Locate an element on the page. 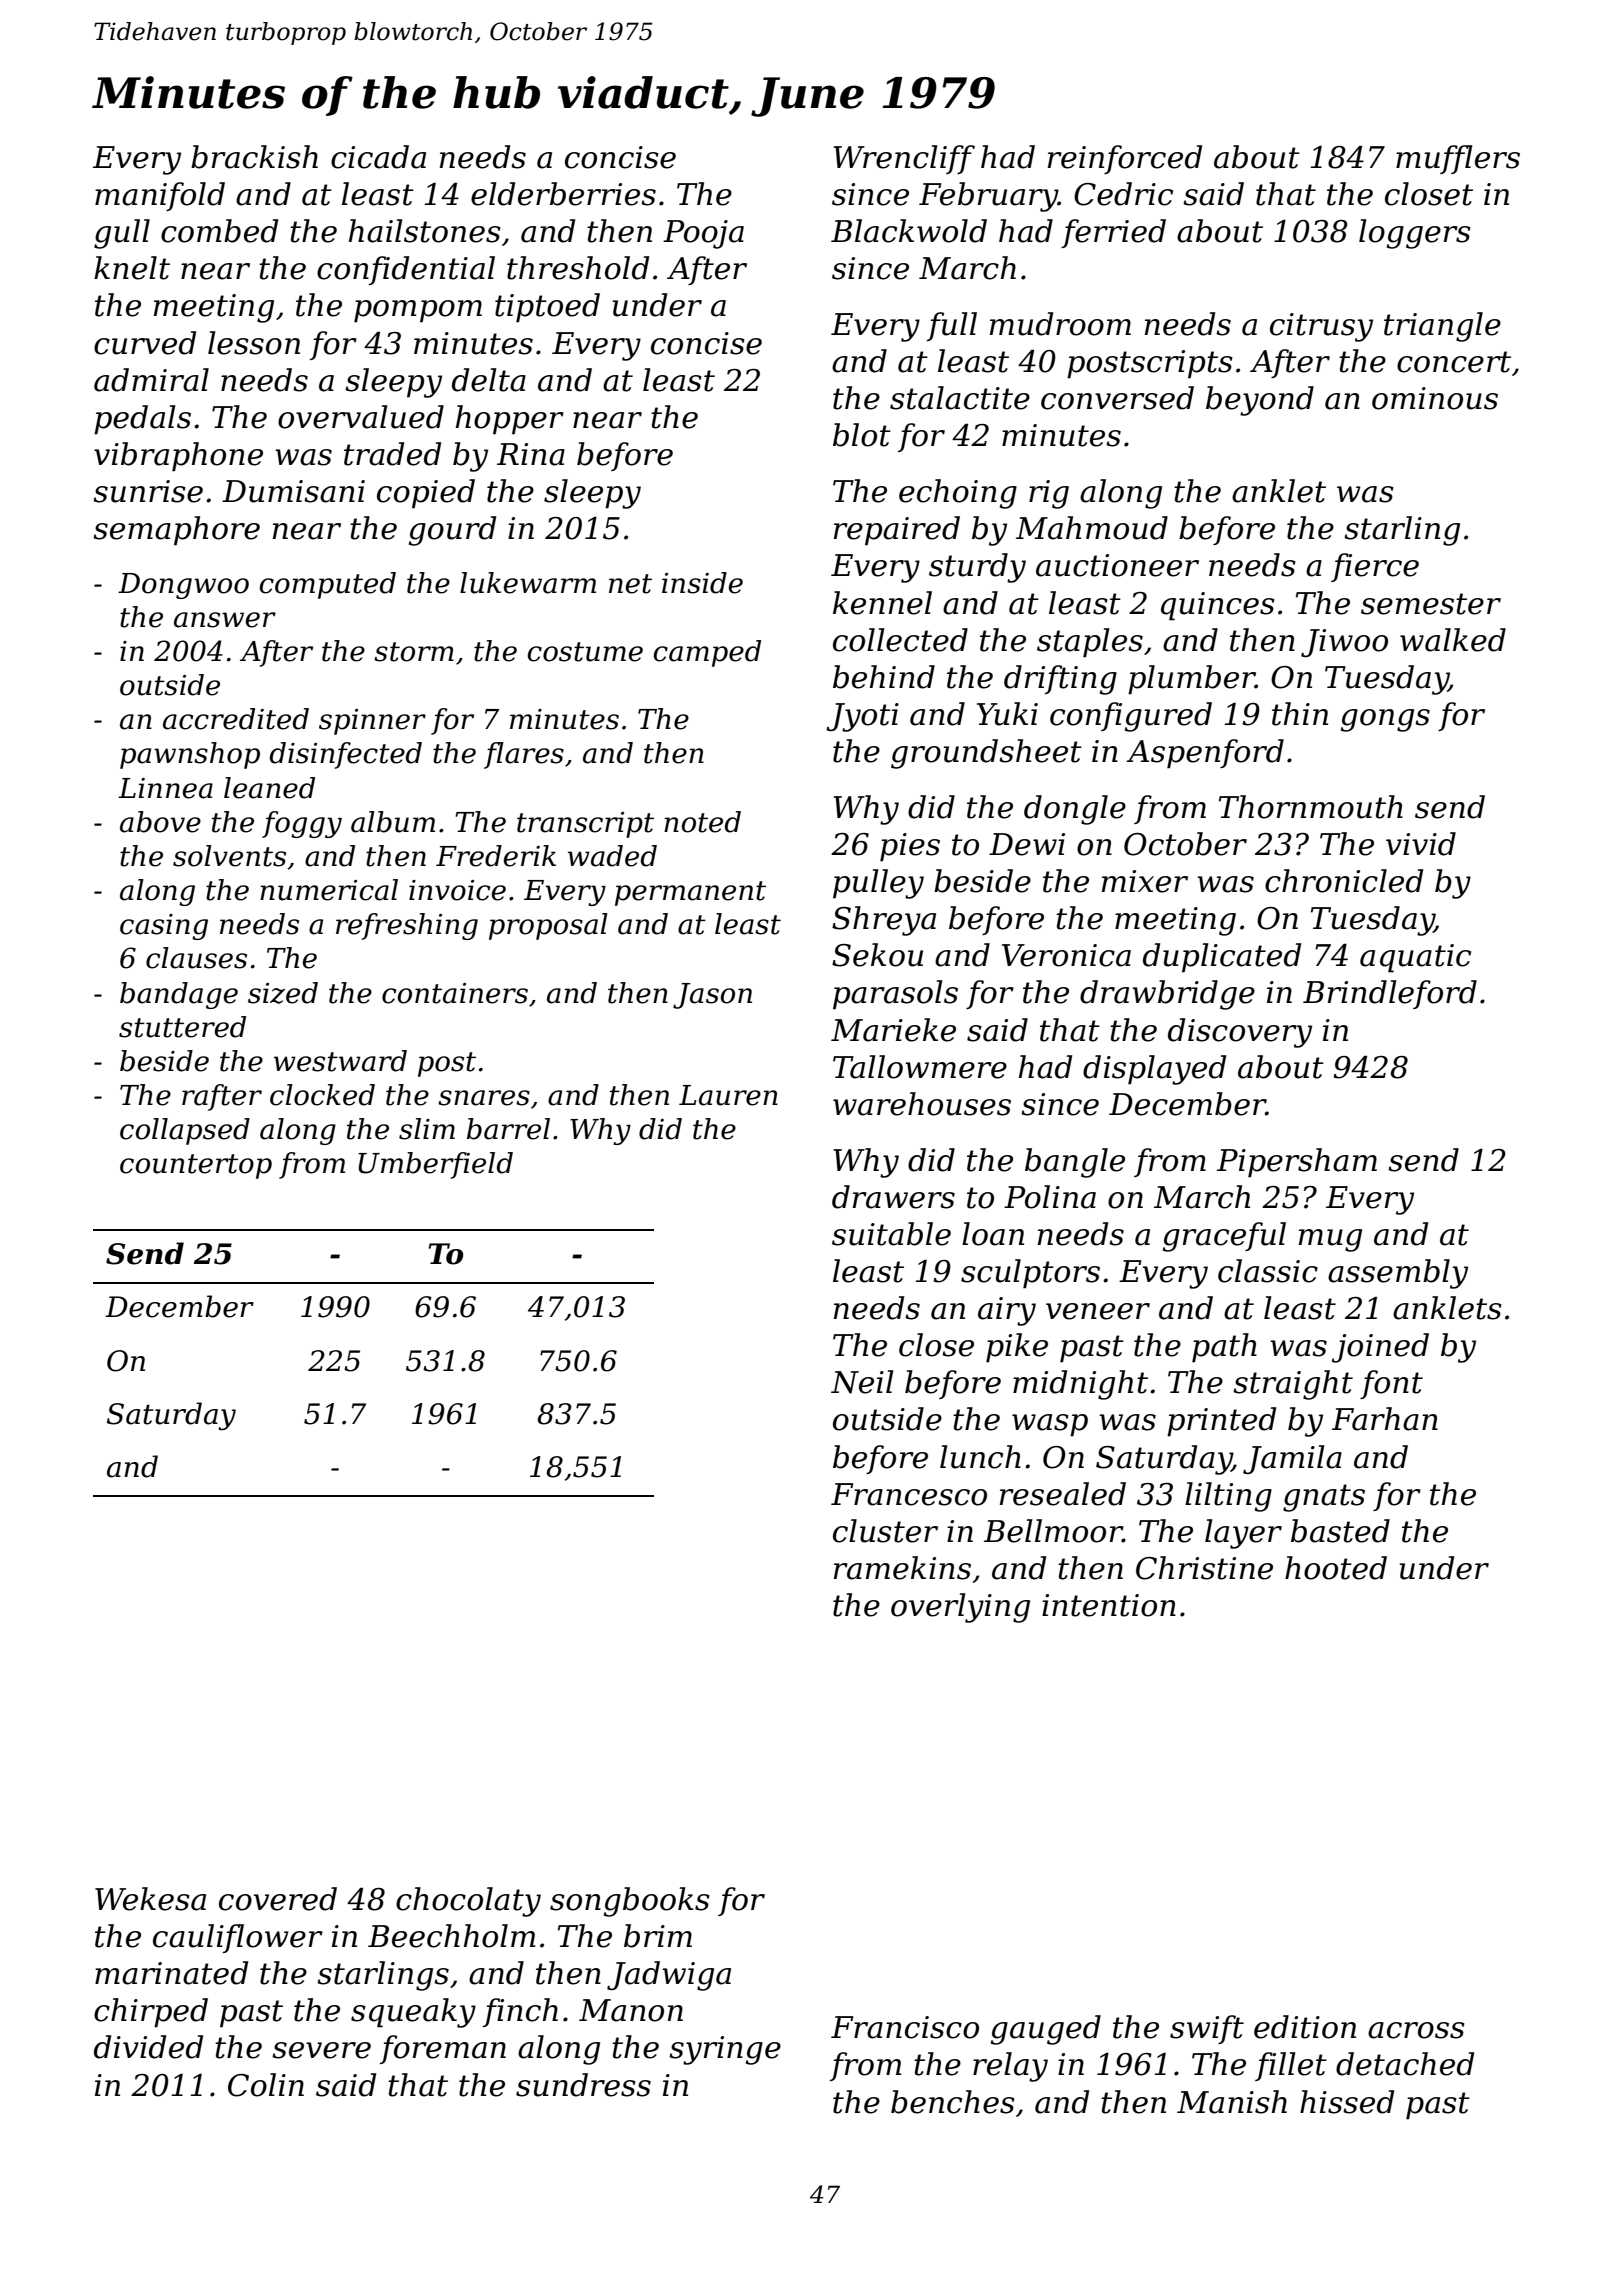 The image size is (1620, 2292). echoing is located at coordinates (958, 494).
